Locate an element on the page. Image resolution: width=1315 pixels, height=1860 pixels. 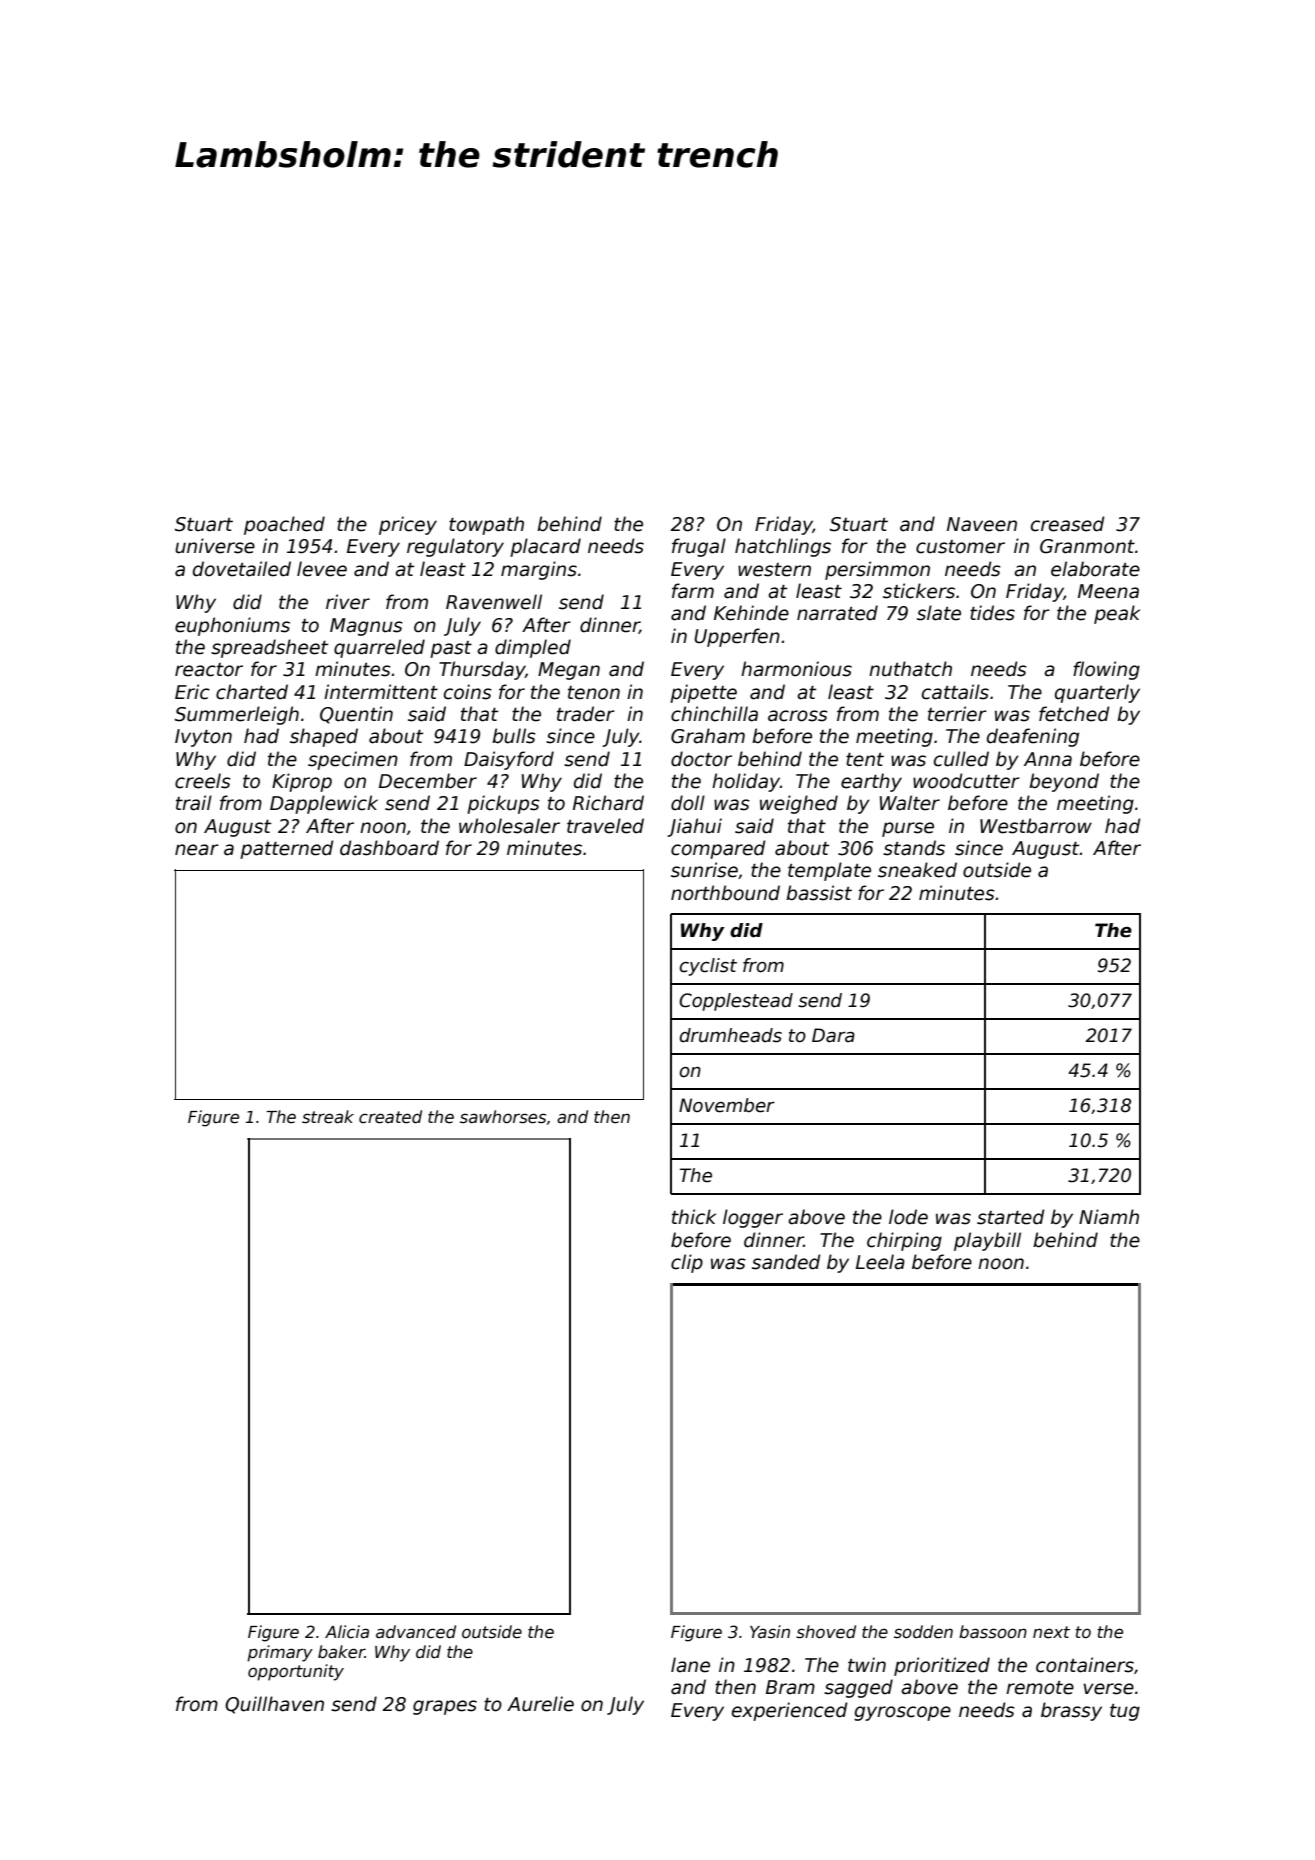
Leela is located at coordinates (880, 1262).
